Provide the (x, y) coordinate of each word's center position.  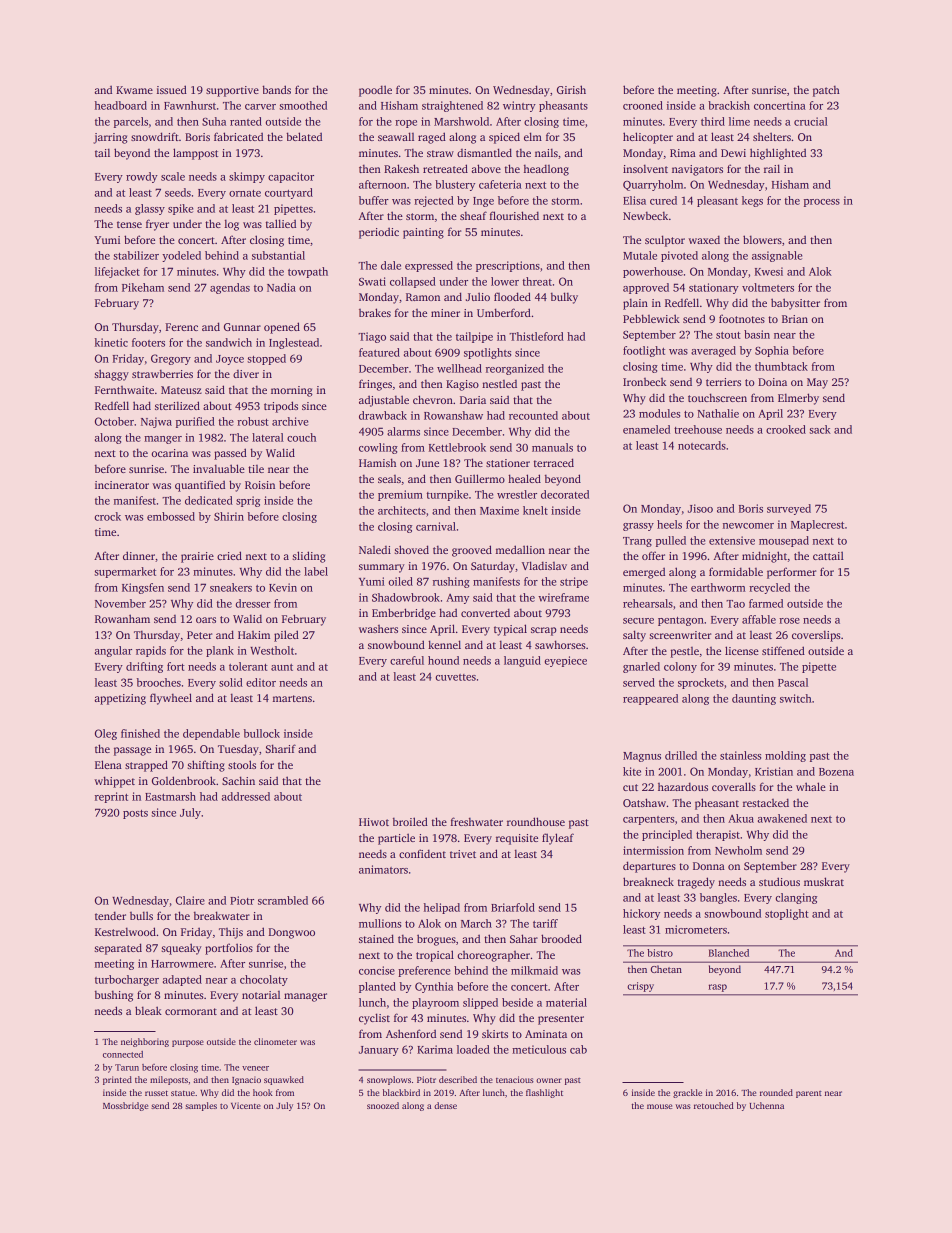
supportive (232, 91)
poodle (375, 91)
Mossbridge (125, 1106)
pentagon (681, 621)
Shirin (229, 516)
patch (826, 91)
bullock (262, 733)
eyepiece (565, 661)
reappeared (650, 699)
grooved (472, 551)
